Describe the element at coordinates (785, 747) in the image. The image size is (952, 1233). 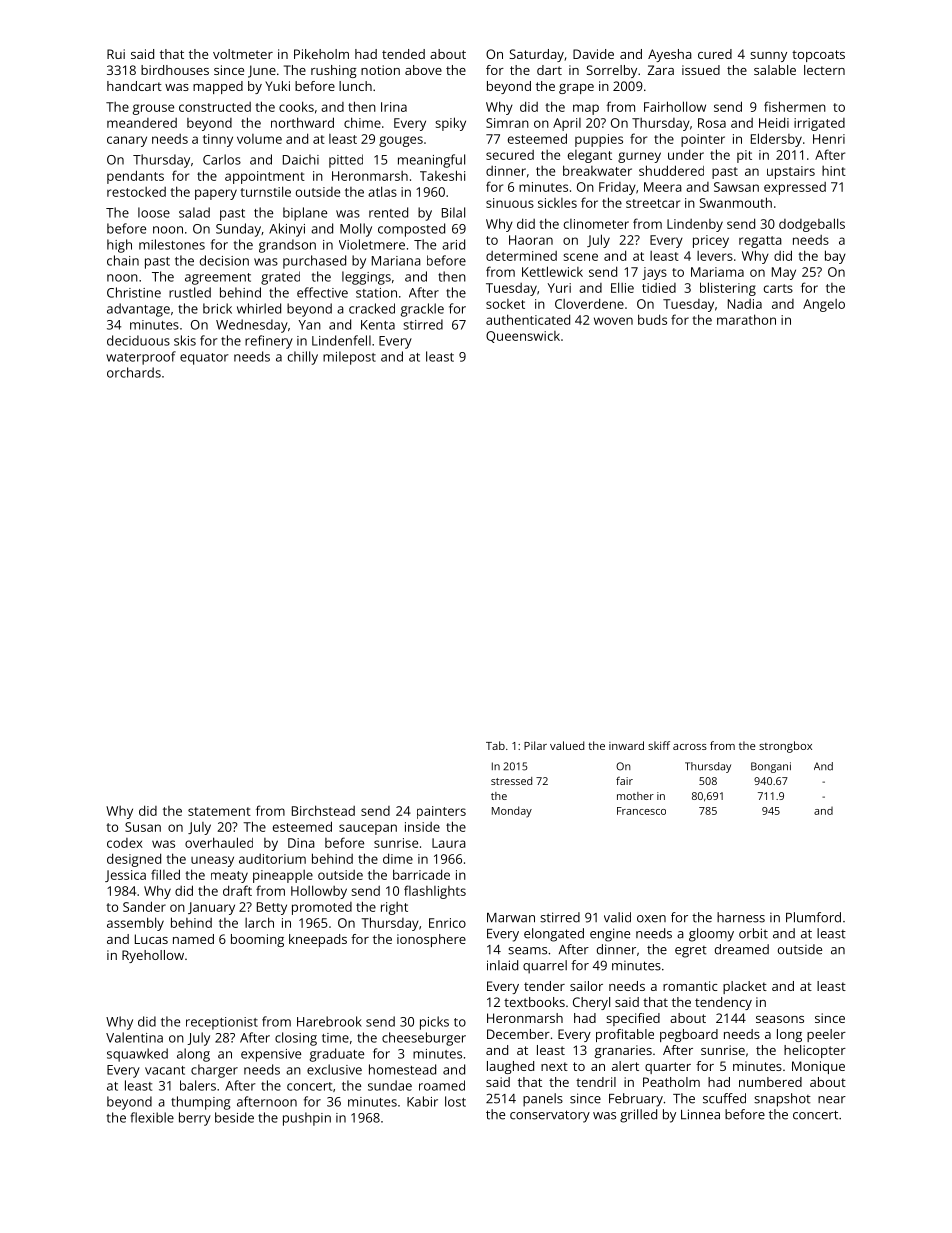
I see `strongbox` at that location.
